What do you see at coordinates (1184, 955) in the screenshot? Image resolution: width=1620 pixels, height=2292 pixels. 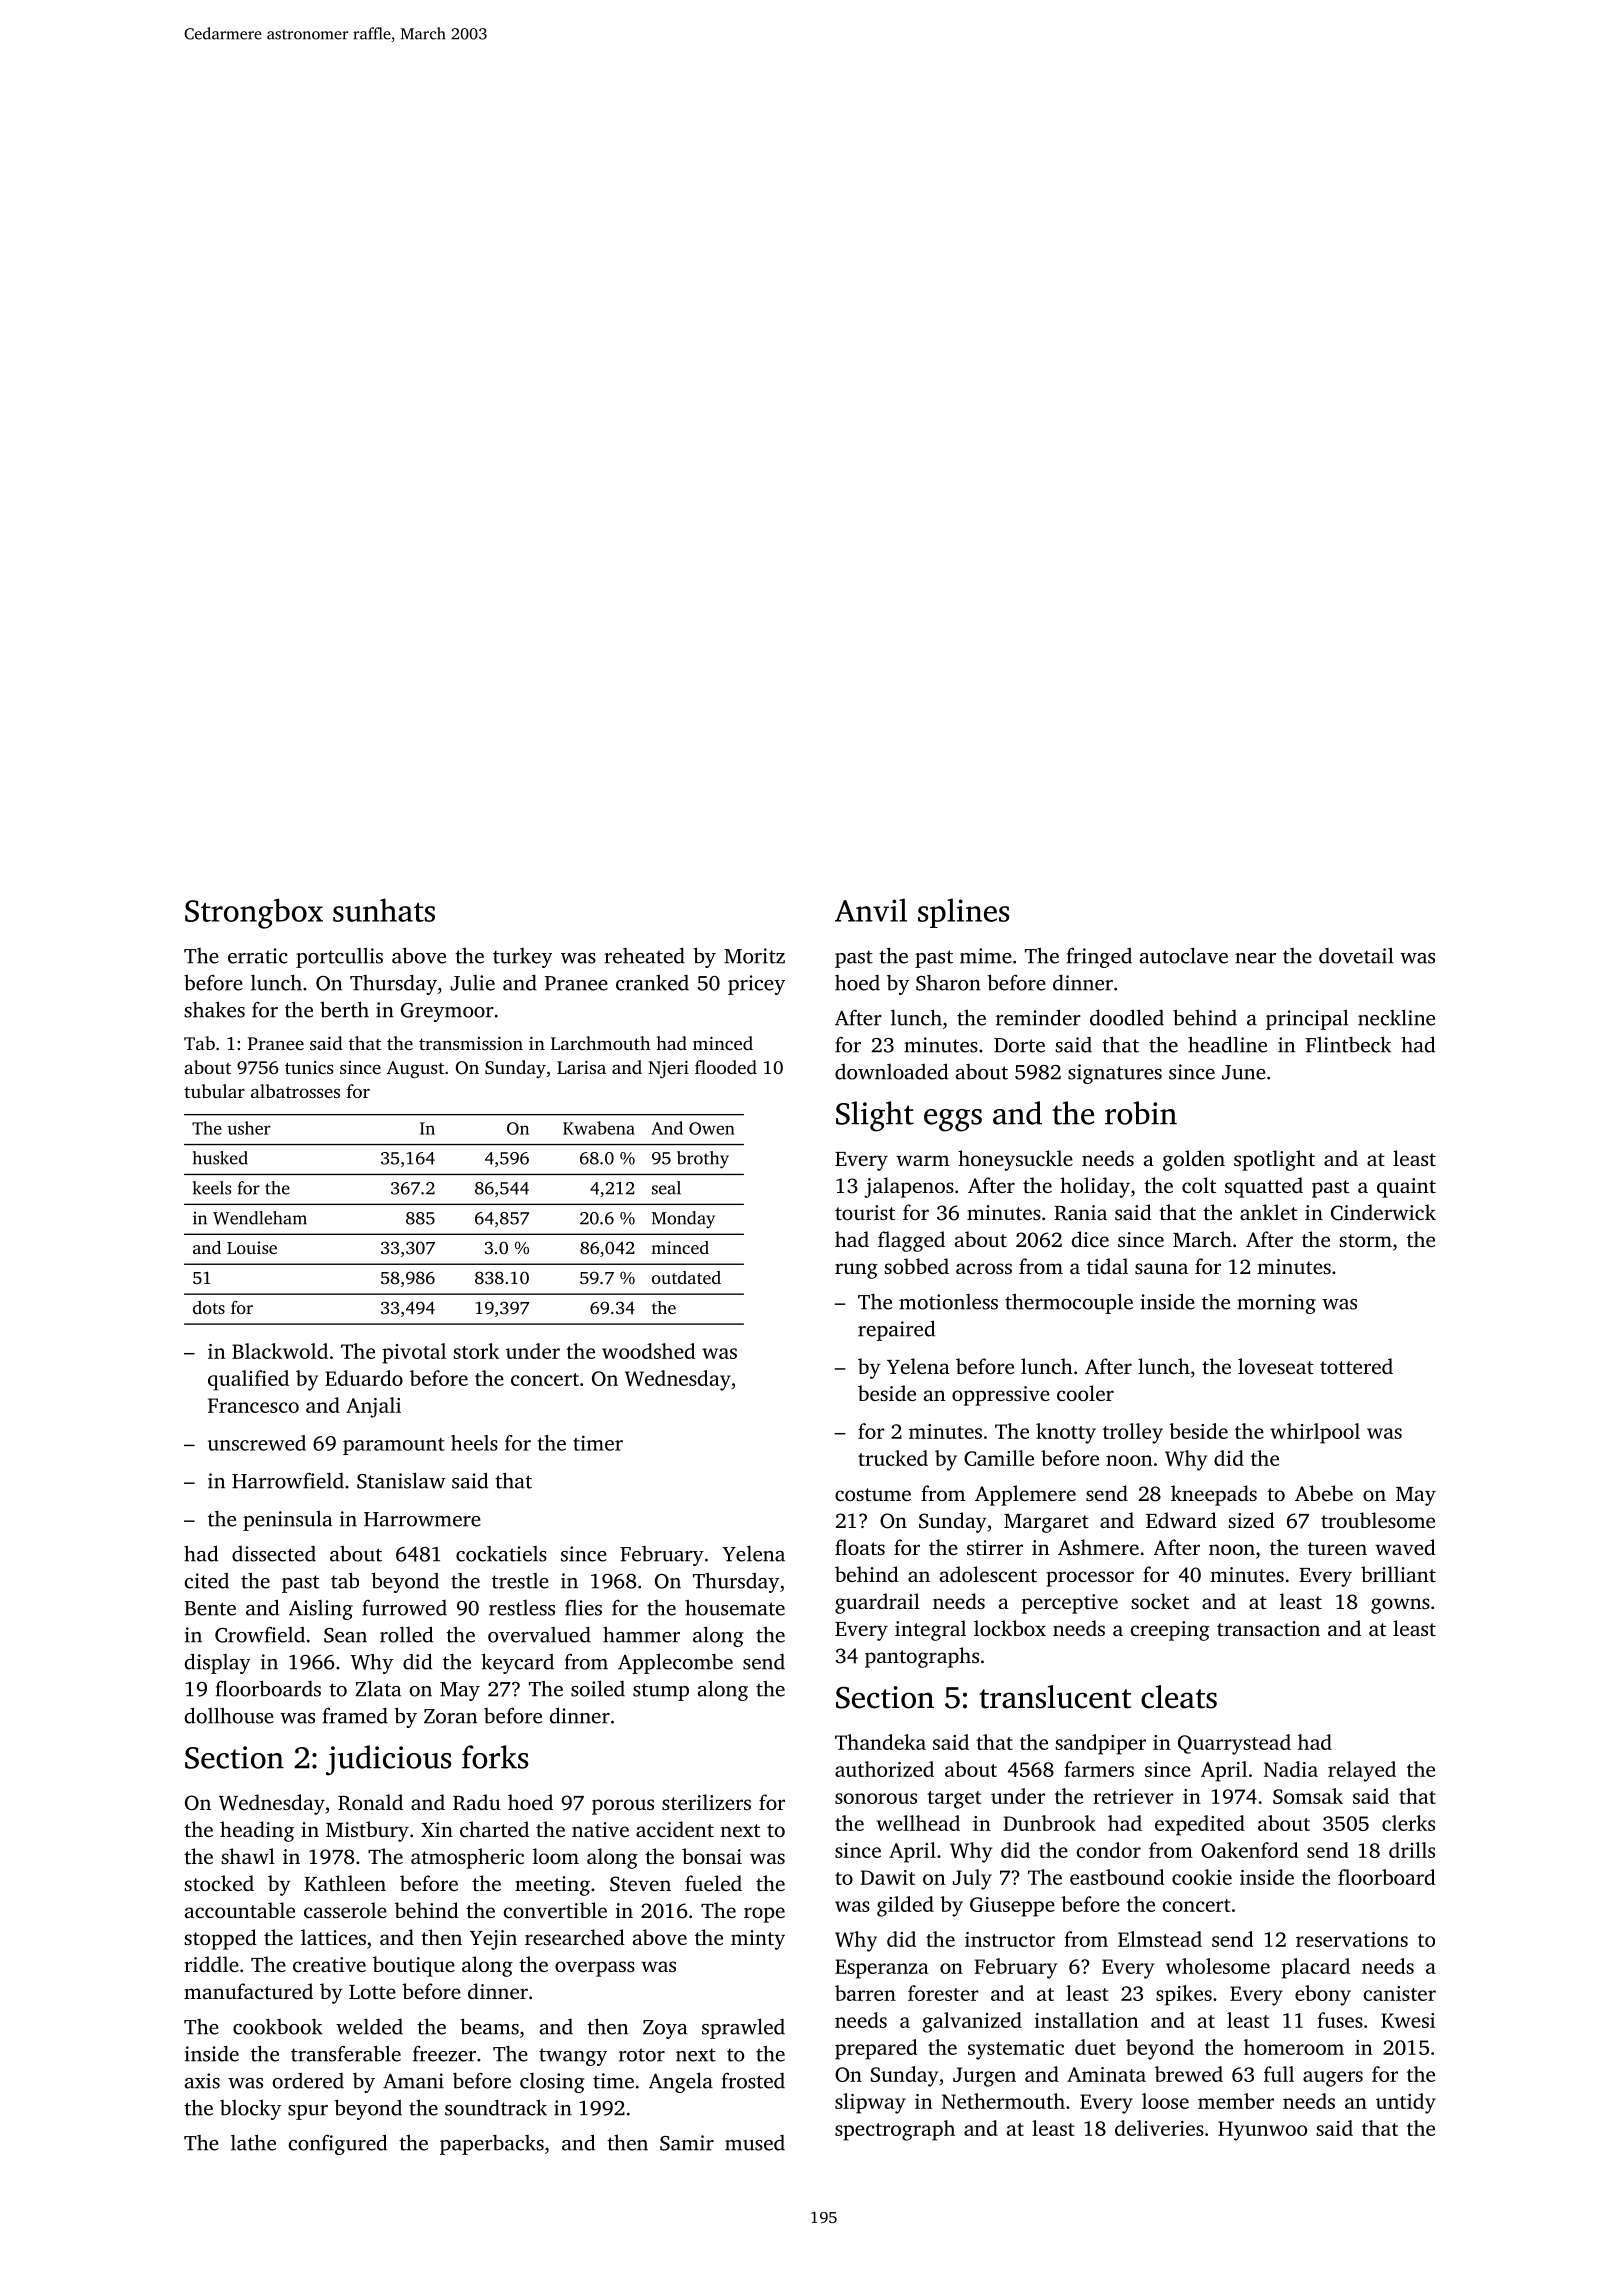 I see `autoclave` at bounding box center [1184, 955].
